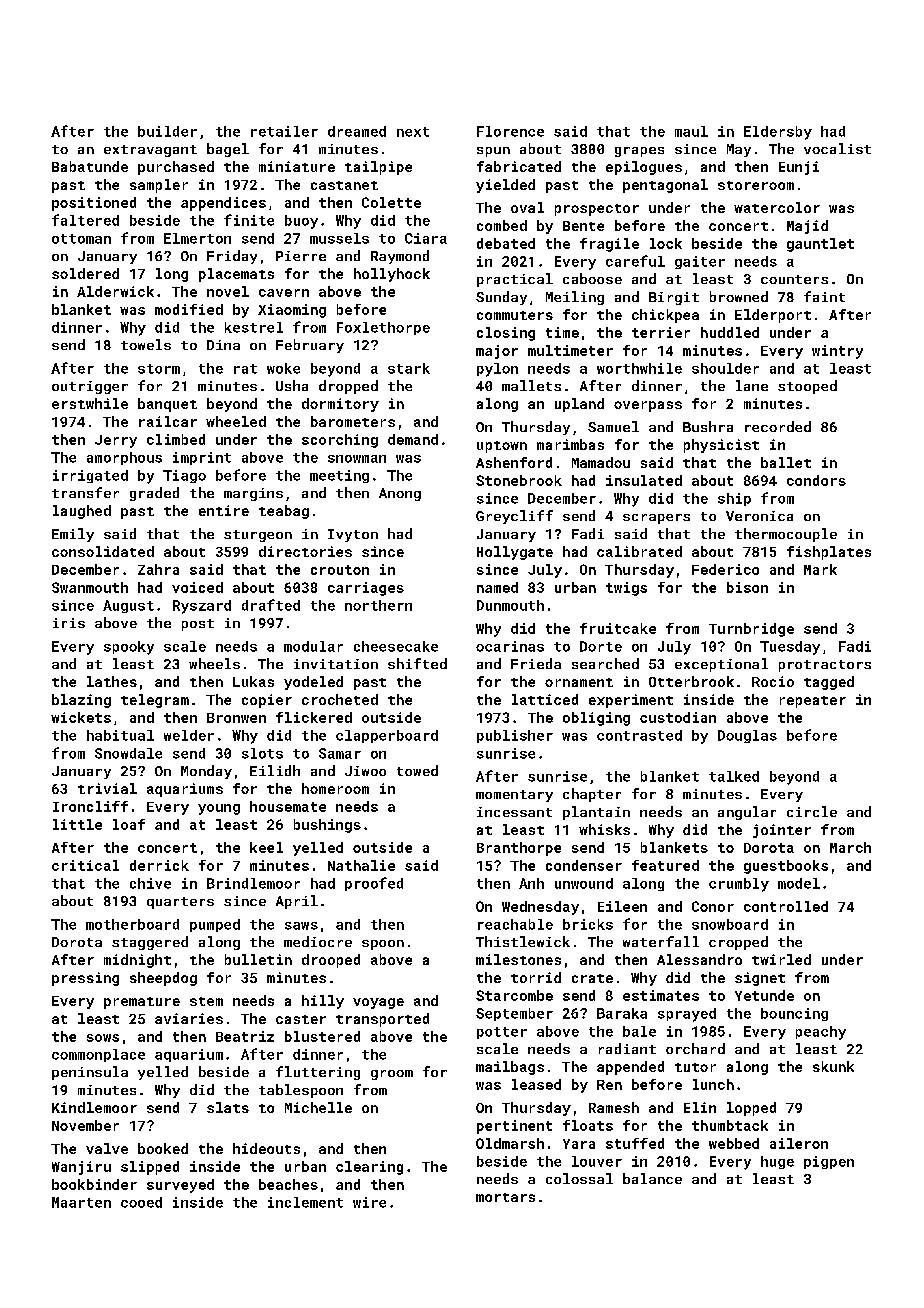 The image size is (924, 1308). What do you see at coordinates (799, 168) in the screenshot?
I see `Eunji` at bounding box center [799, 168].
